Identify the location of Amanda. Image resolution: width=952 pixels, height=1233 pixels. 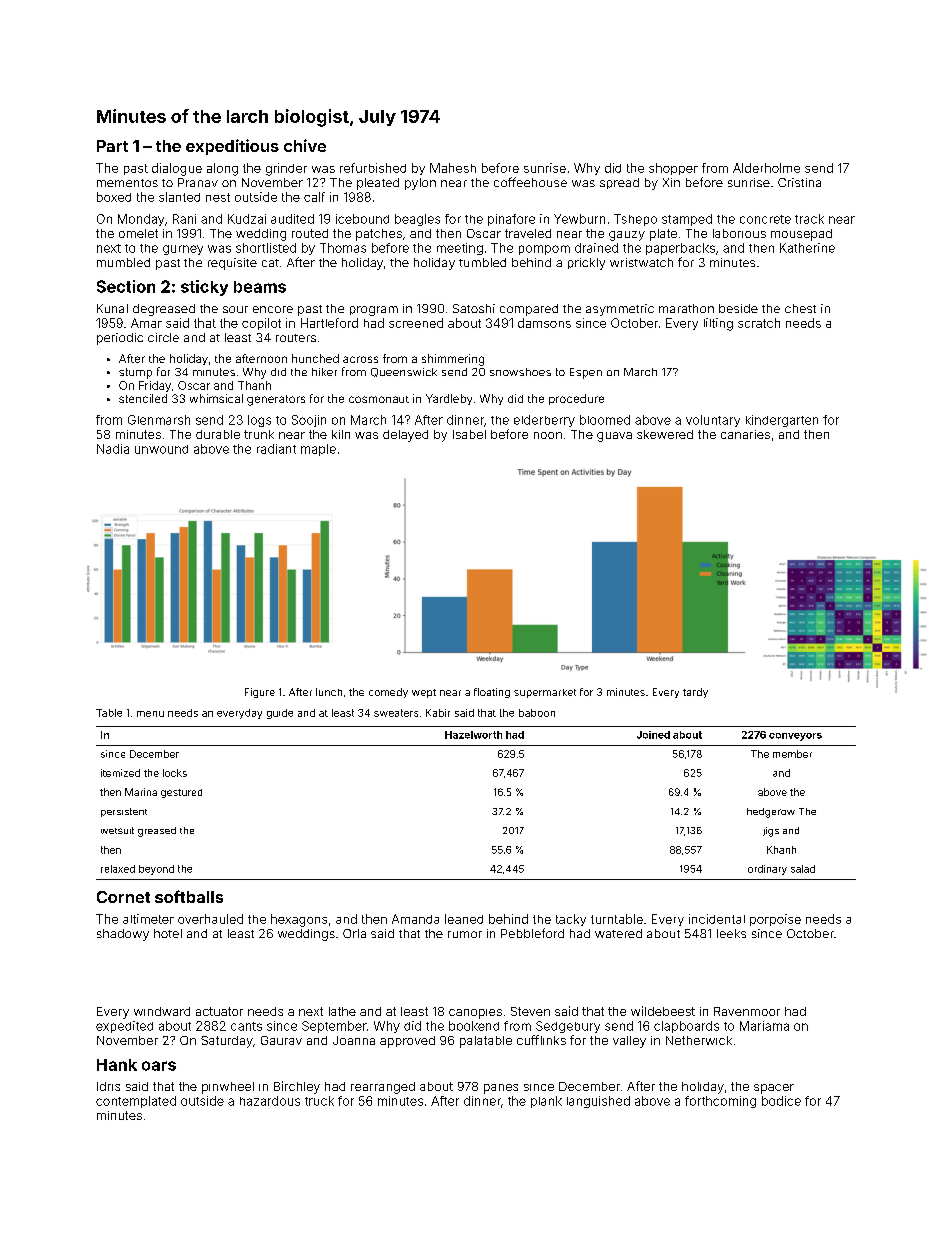
(415, 919).
